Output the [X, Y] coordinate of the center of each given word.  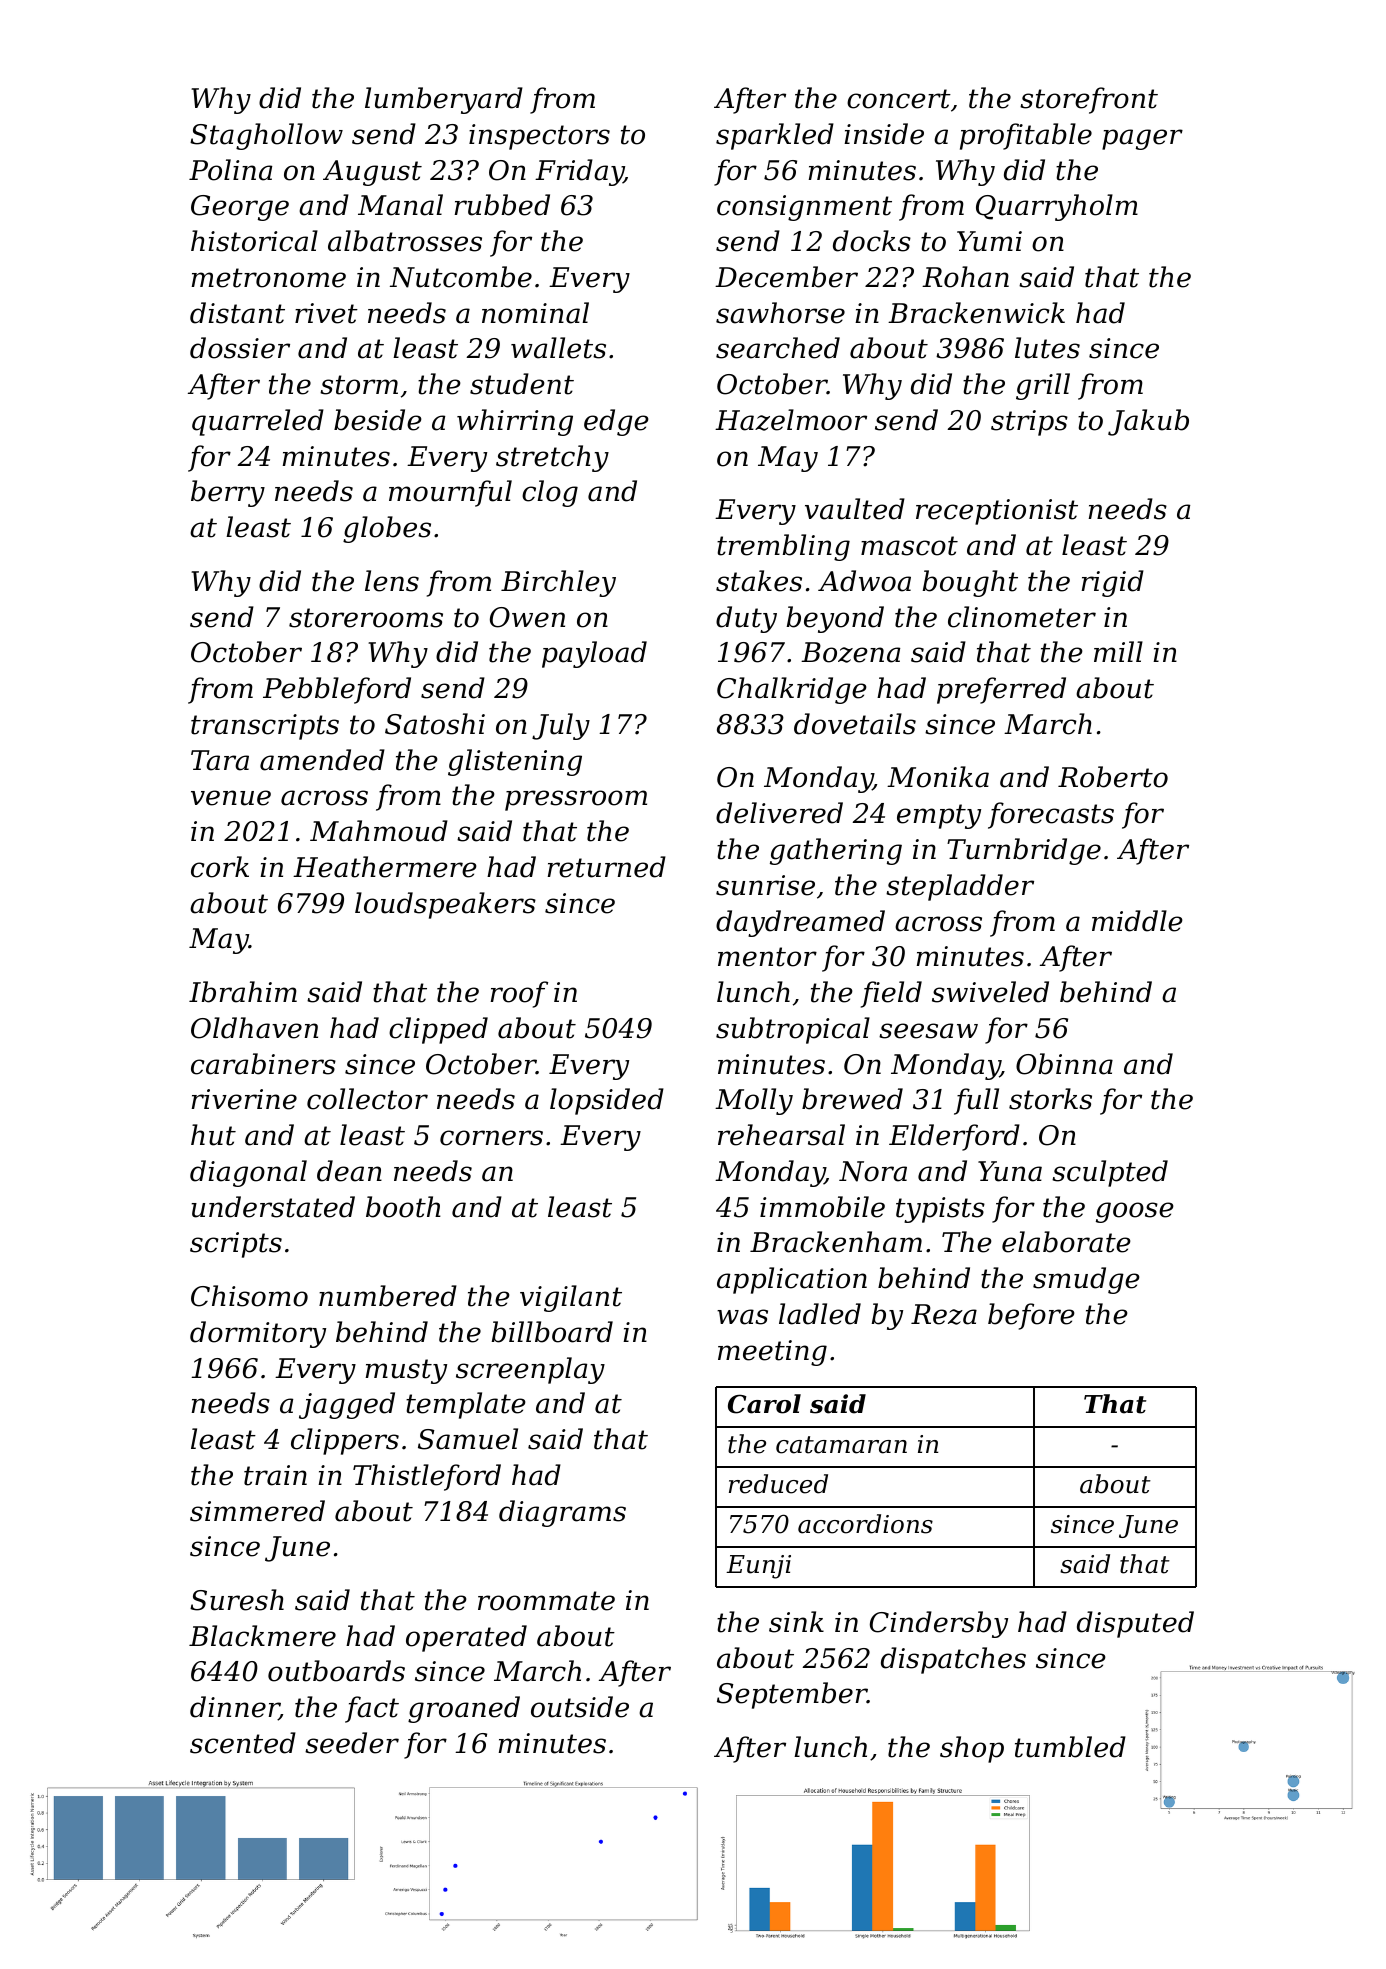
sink [796, 1622]
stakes [759, 581]
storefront [1089, 100]
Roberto [1113, 777]
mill [1118, 651]
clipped [438, 1030]
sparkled [775, 136]
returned [607, 867]
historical [254, 241]
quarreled [258, 422]
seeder [352, 1743]
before [1031, 1316]
